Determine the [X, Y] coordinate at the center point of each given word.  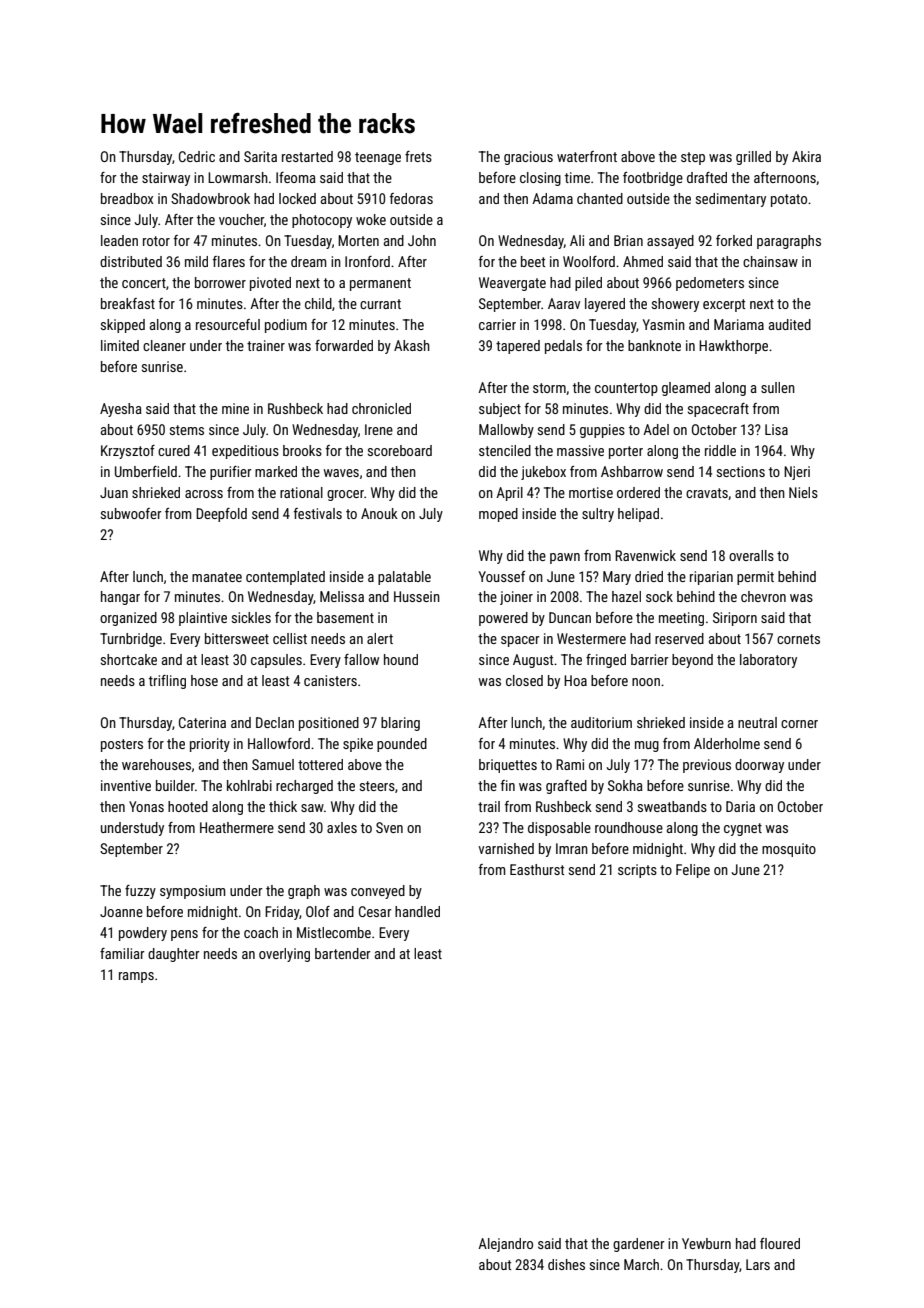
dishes [566, 1264]
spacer [520, 641]
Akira [806, 156]
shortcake [129, 659]
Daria [740, 806]
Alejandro [505, 1245]
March [641, 1264]
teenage [378, 158]
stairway [166, 179]
